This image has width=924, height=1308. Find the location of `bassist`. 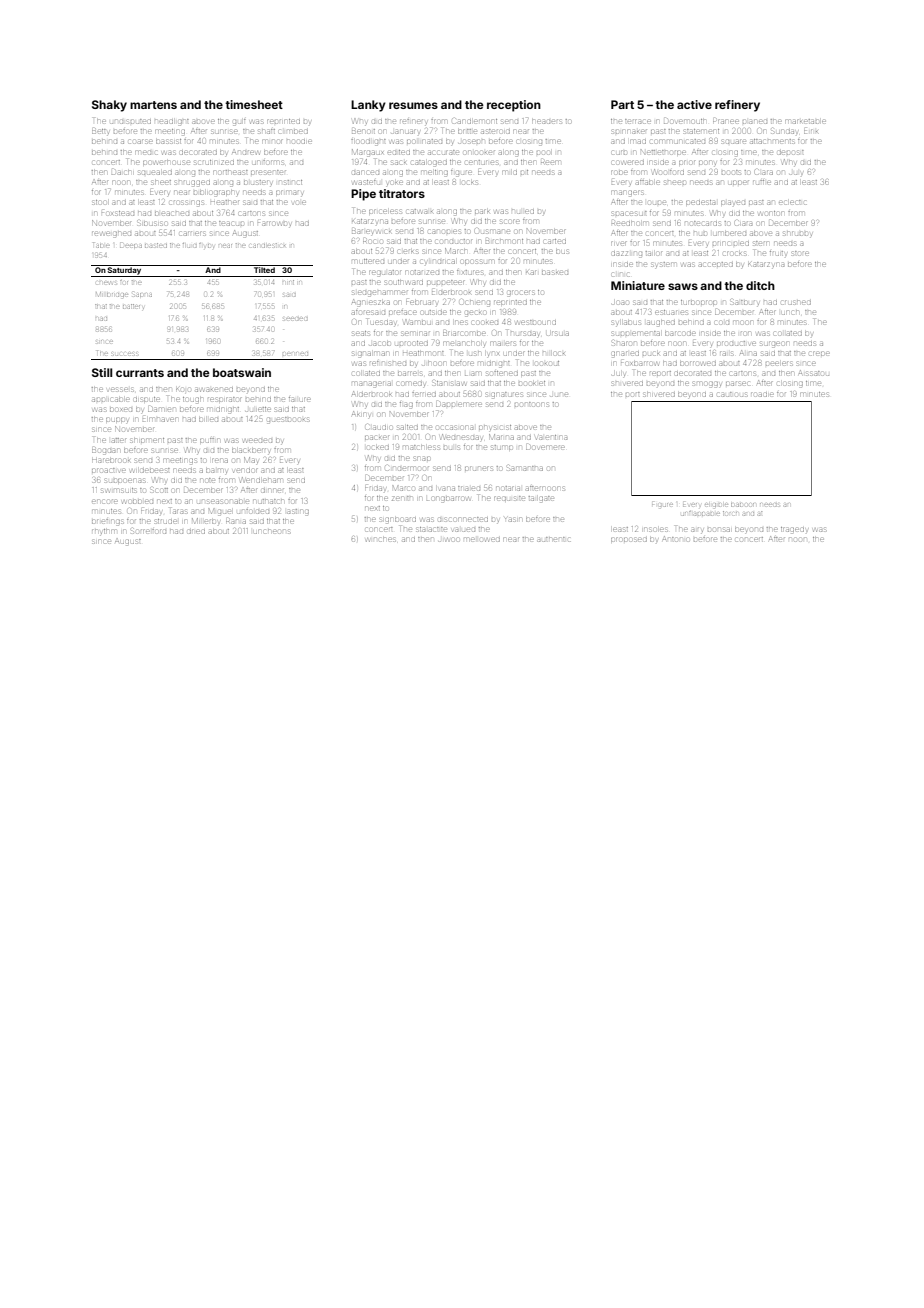

bassist is located at coordinates (168, 141).
